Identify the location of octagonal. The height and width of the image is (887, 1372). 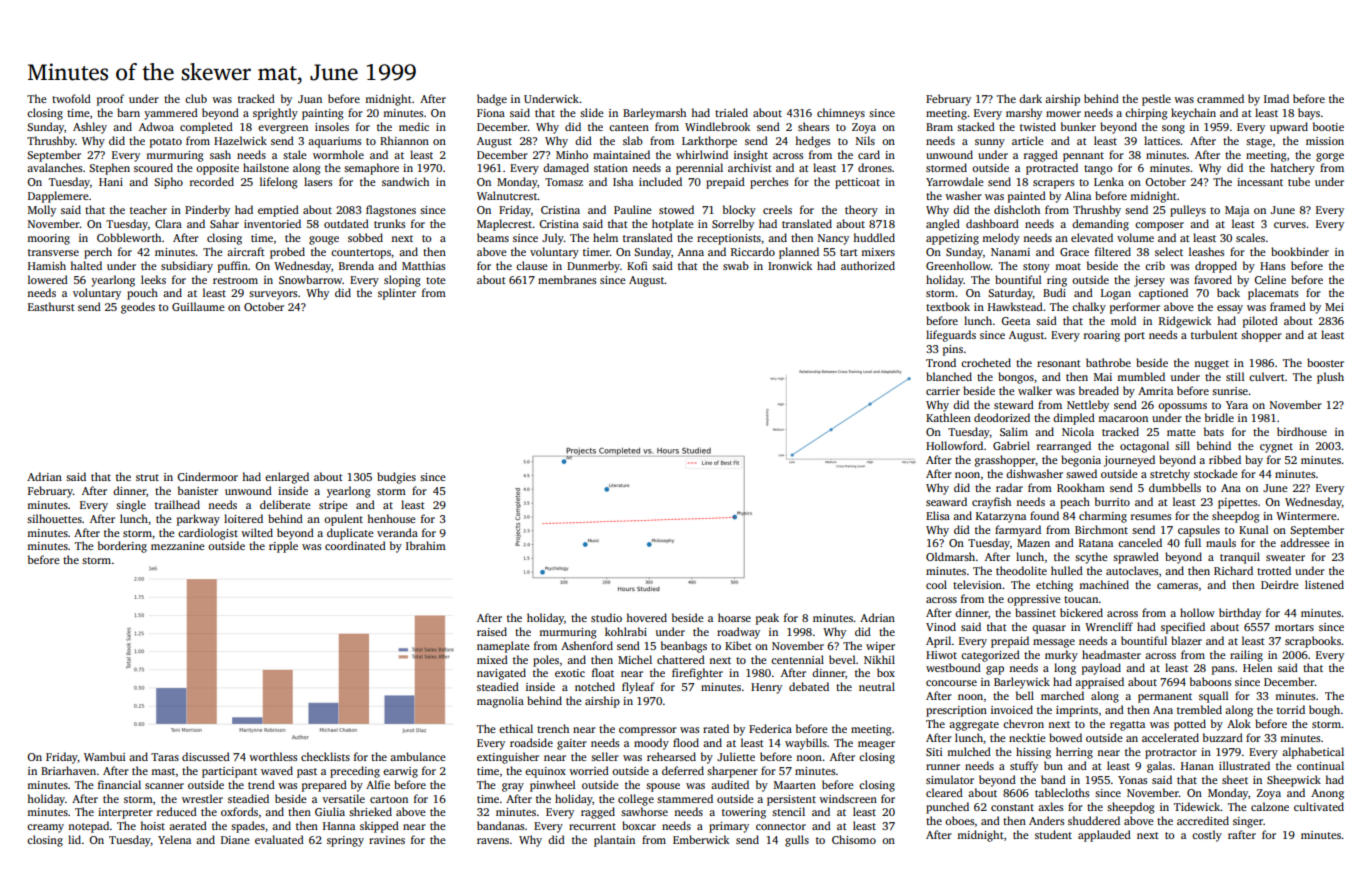
(1144, 447).
